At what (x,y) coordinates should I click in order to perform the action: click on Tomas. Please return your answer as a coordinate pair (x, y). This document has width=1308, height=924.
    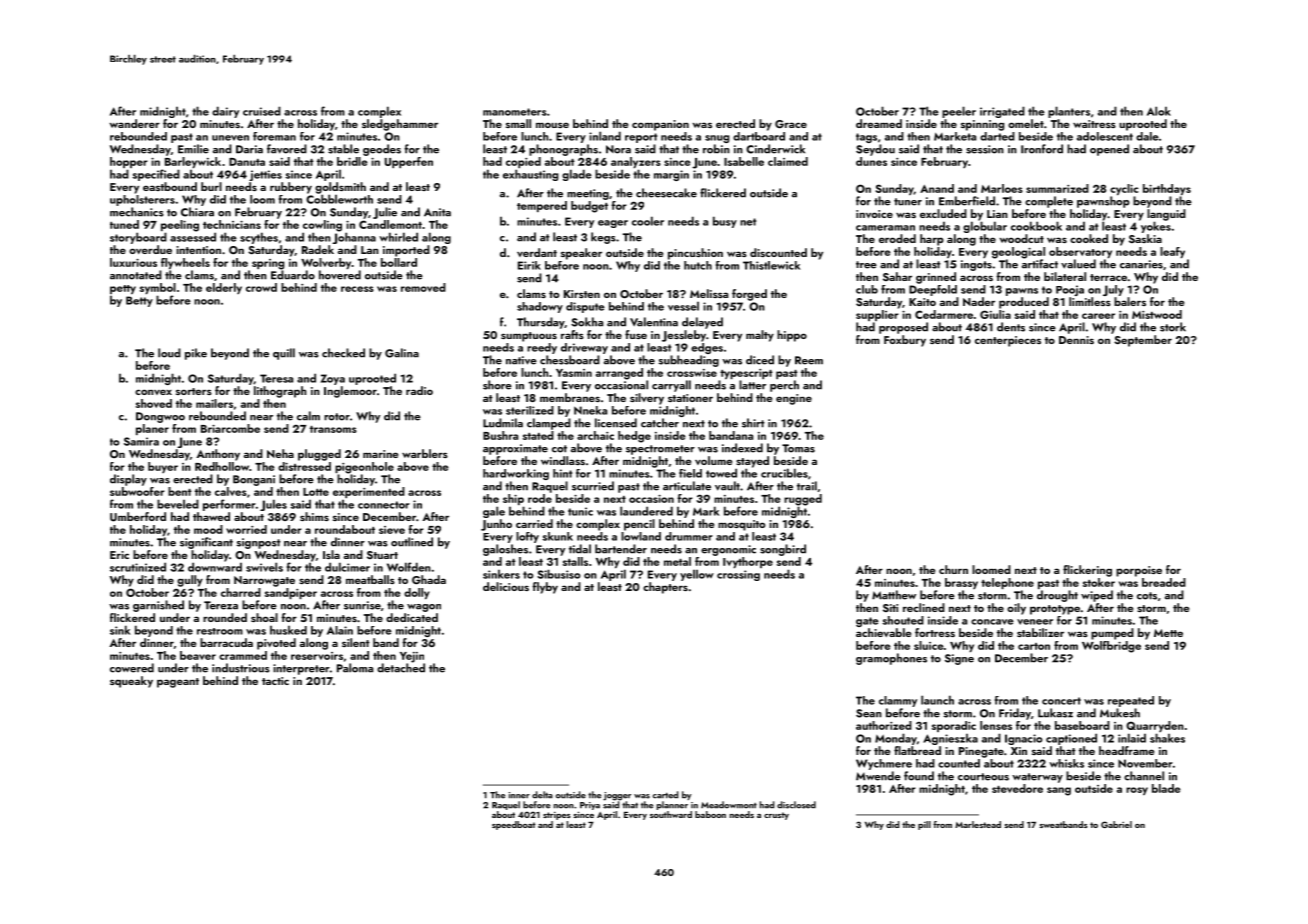
    Looking at the image, I should click on (798, 448).
